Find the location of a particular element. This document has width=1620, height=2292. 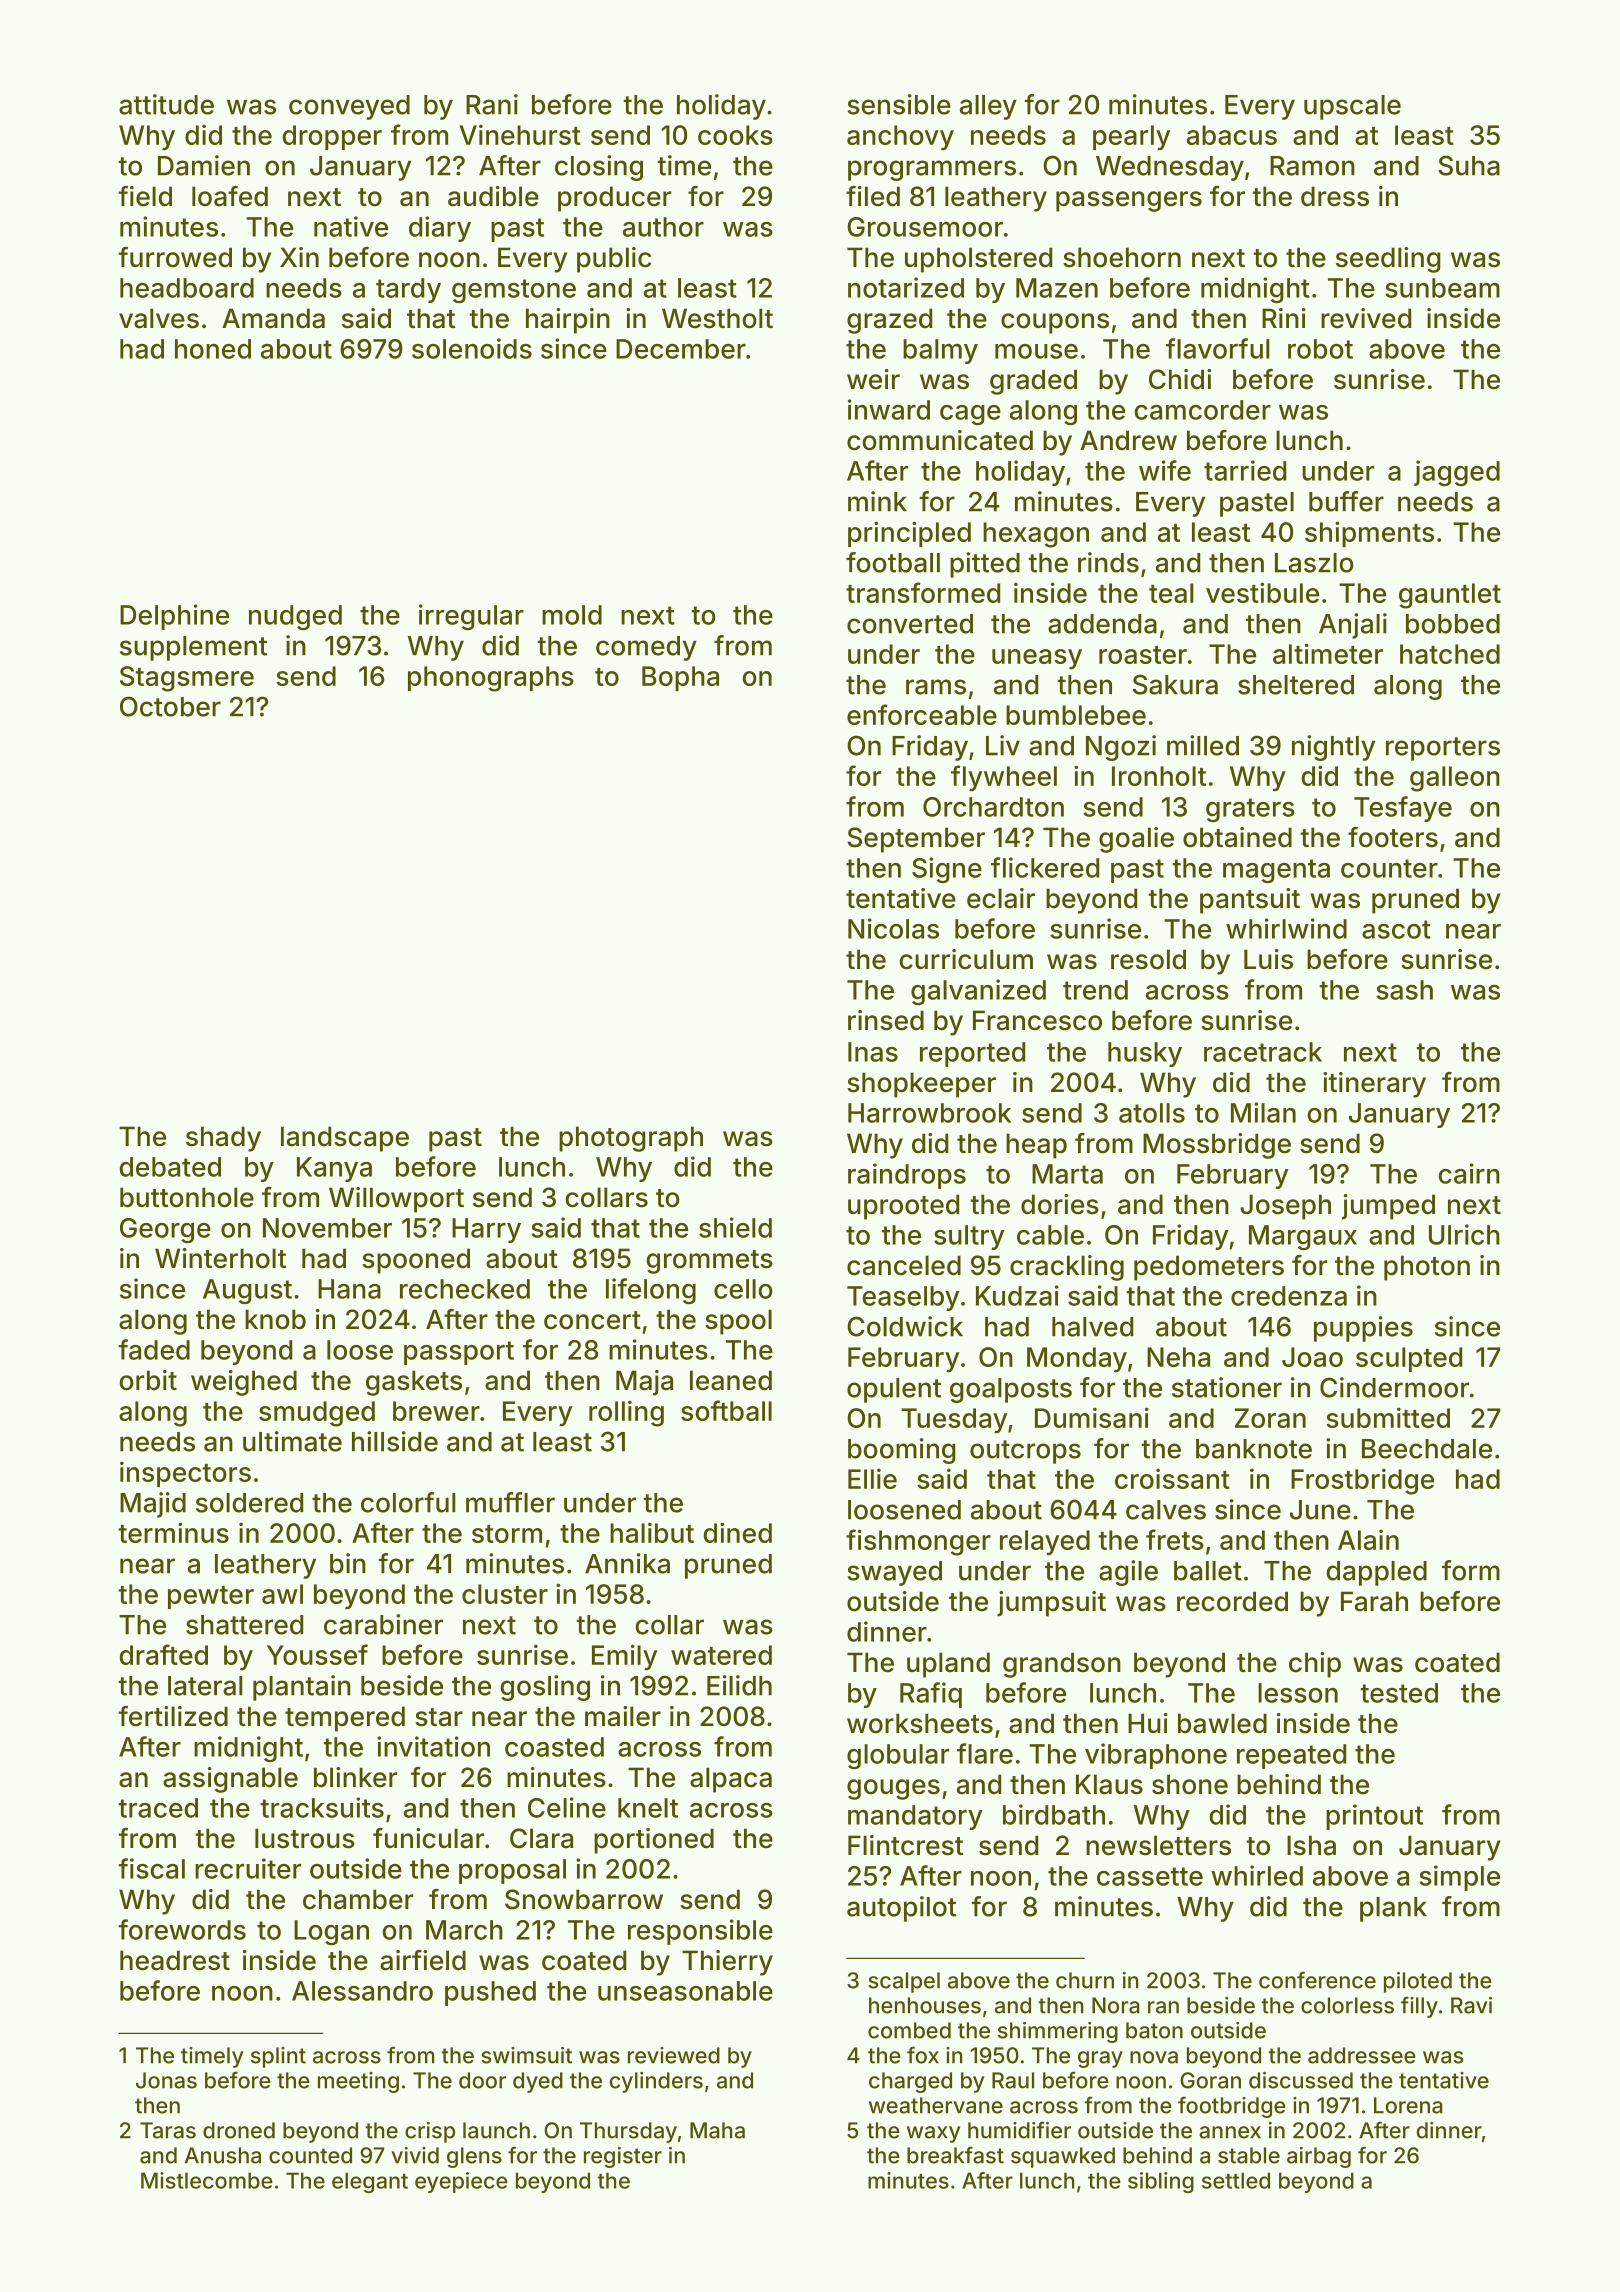

Ravi is located at coordinates (1471, 2005).
